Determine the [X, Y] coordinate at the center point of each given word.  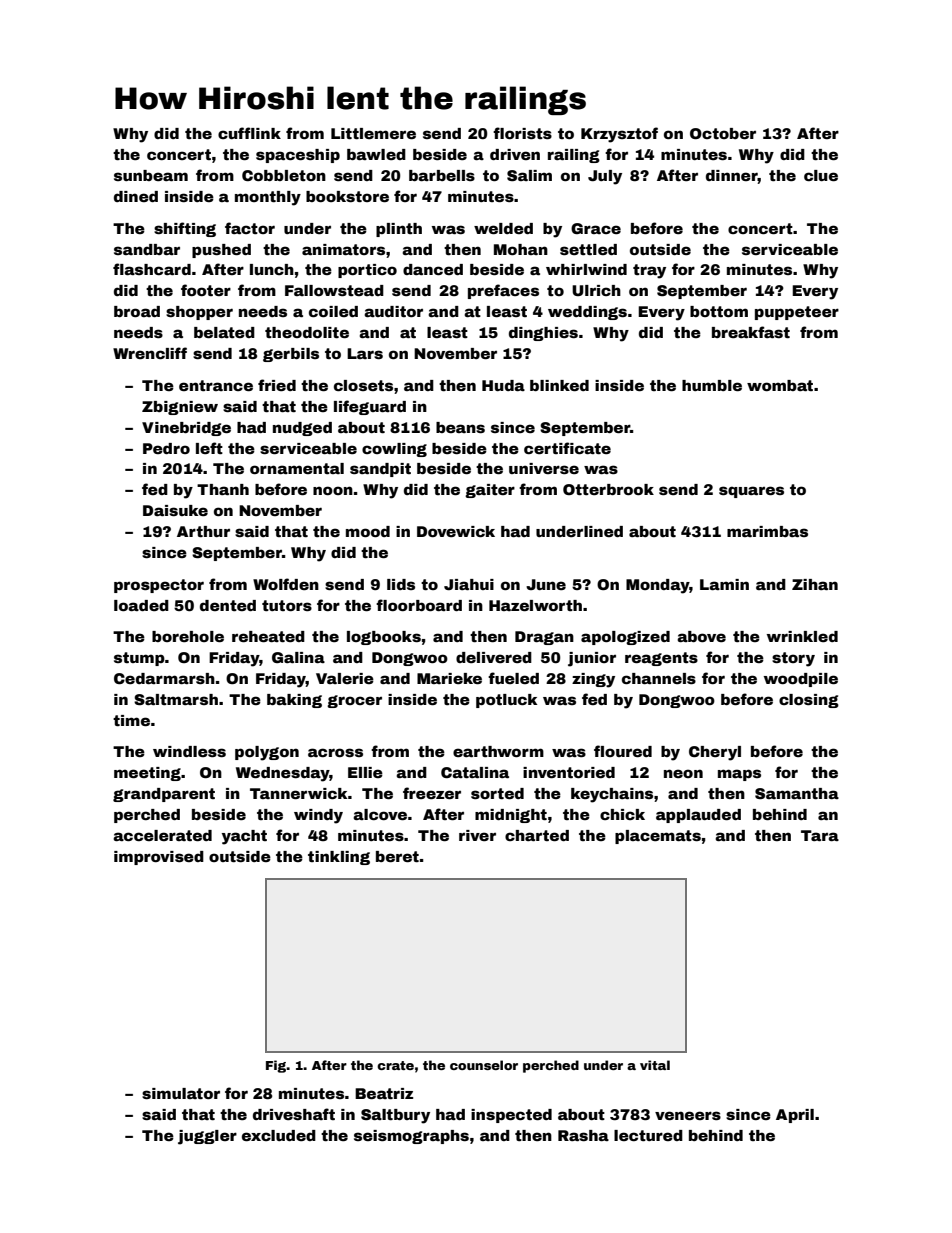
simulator [181, 1093]
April [795, 1116]
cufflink [249, 133]
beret [397, 856]
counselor [484, 1065]
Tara [820, 835]
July [605, 177]
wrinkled [802, 636]
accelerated [162, 835]
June [546, 584]
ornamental [297, 468]
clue [821, 175]
